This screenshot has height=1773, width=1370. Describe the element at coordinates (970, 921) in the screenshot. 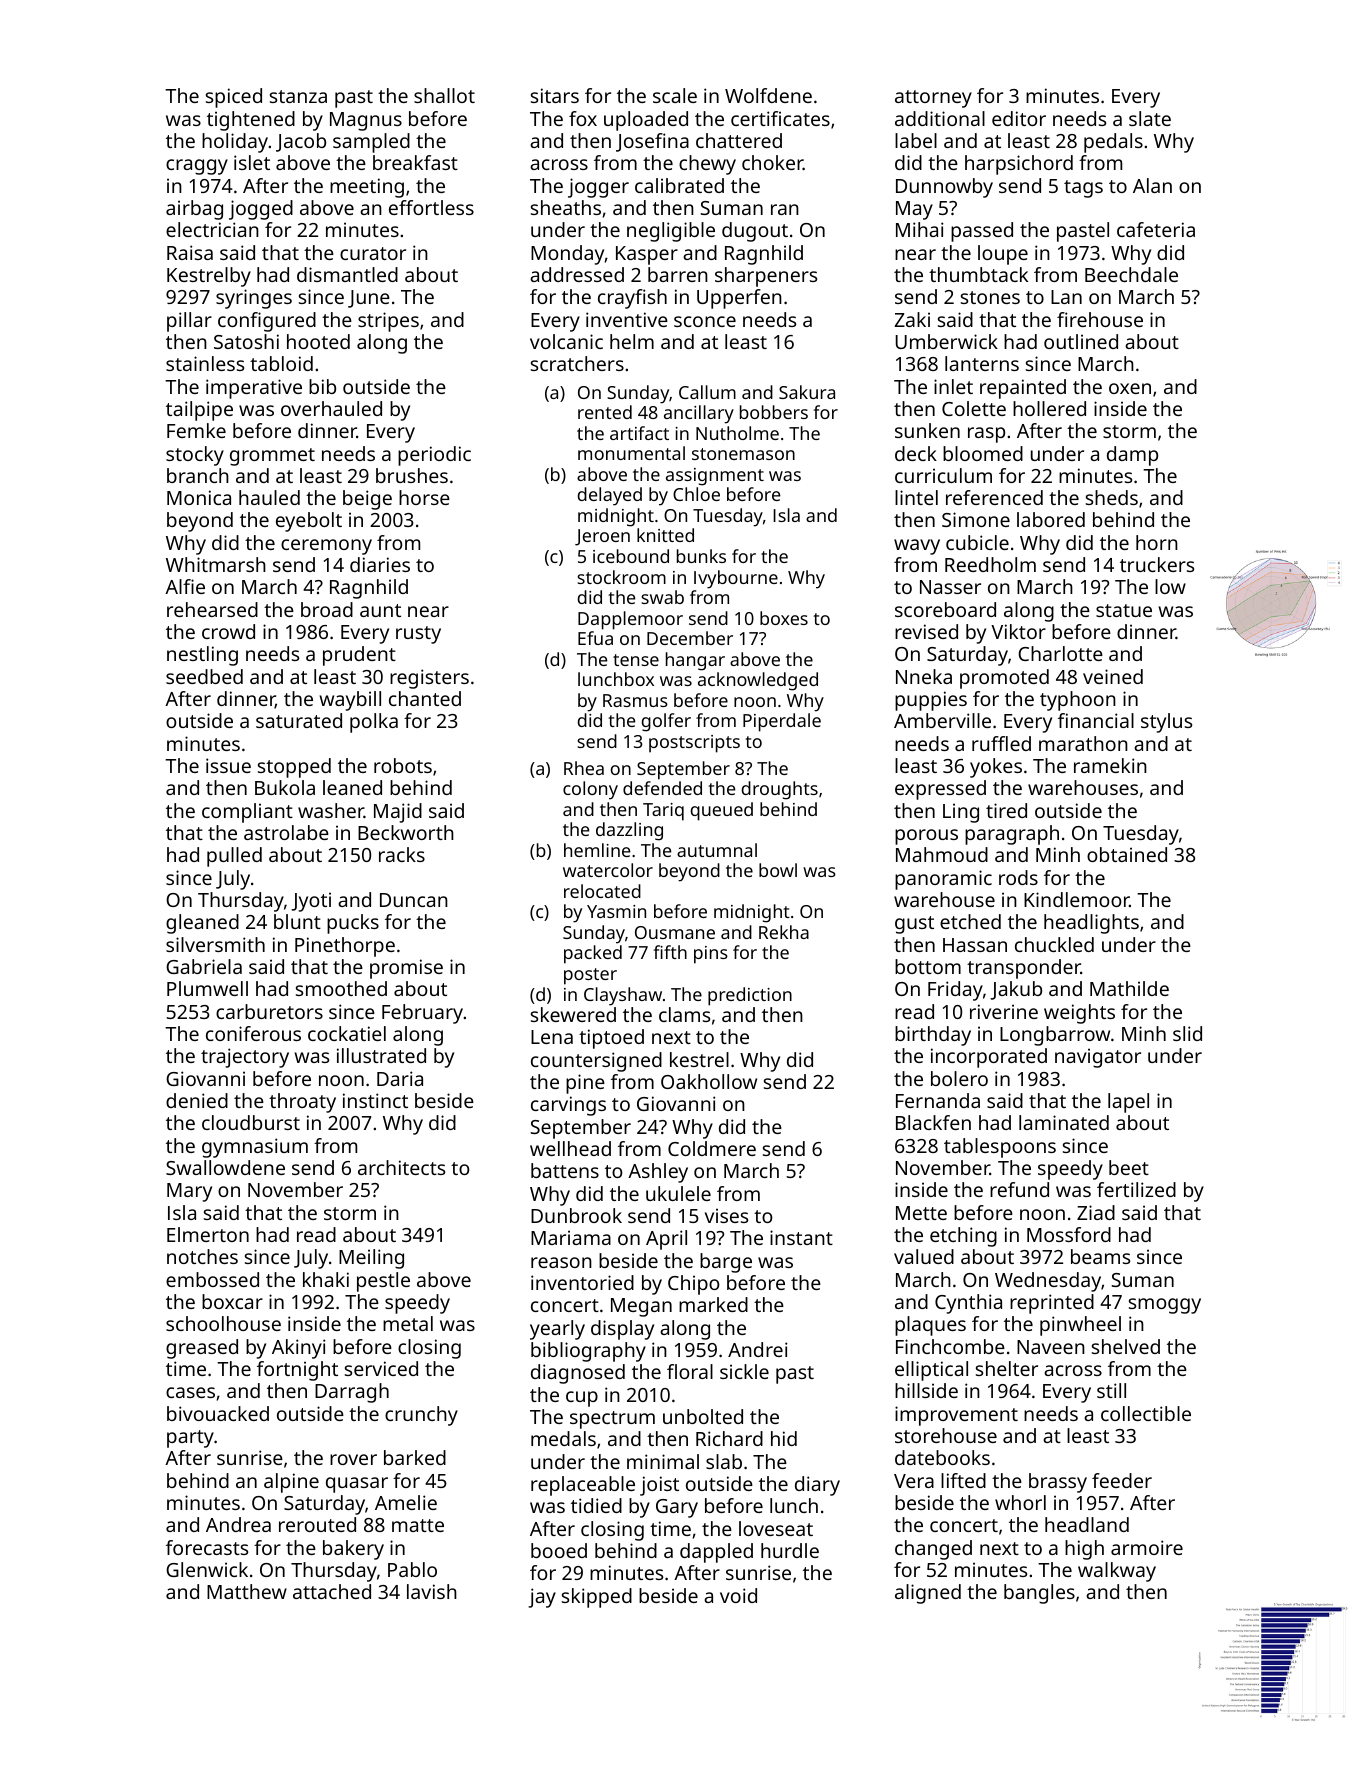

I see `etched` at that location.
